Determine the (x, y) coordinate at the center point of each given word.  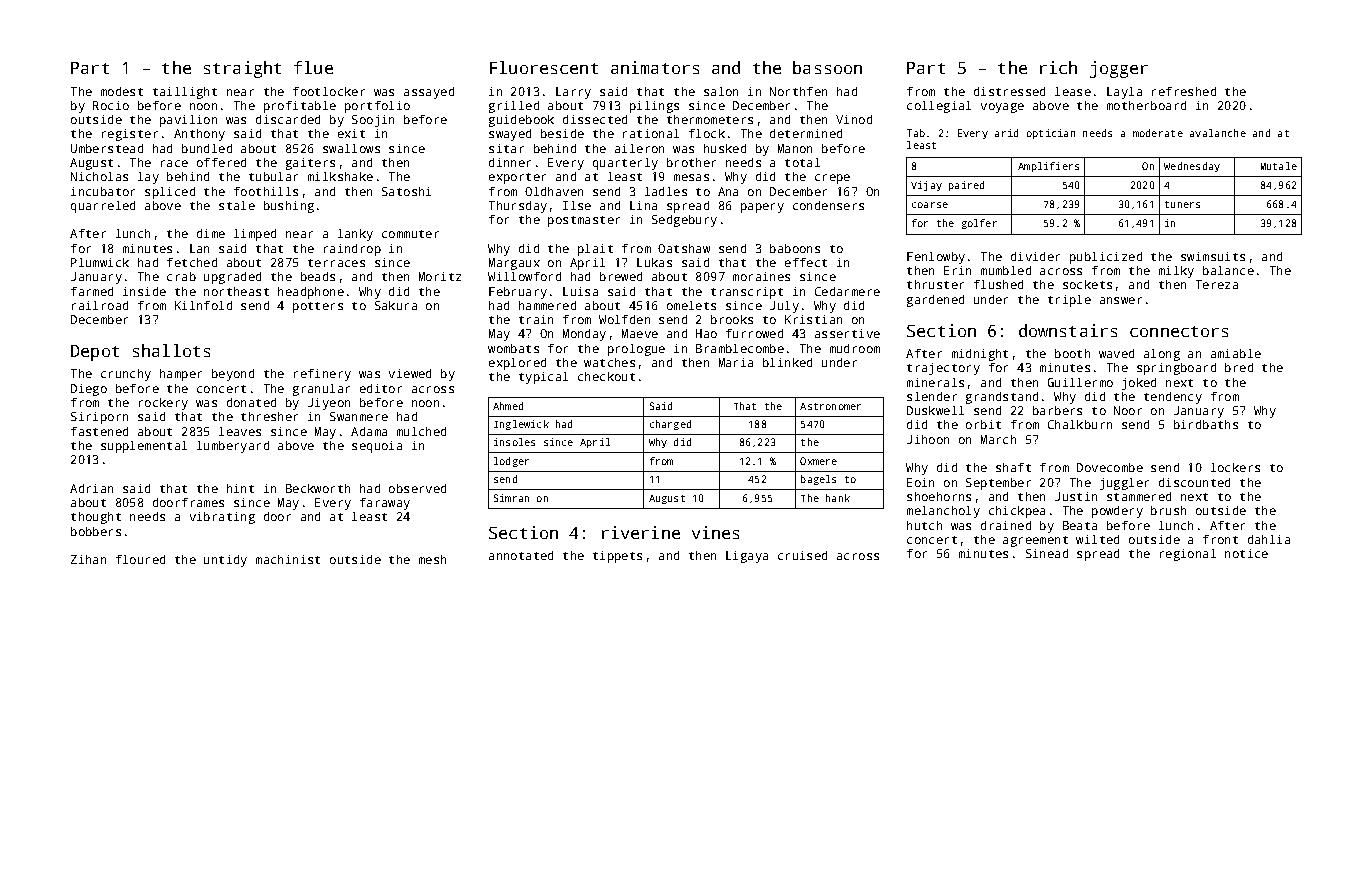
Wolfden (624, 319)
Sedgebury (684, 221)
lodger (511, 462)
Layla (1124, 93)
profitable (300, 107)
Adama (369, 431)
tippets (617, 557)
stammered (1139, 496)
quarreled (103, 207)
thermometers (710, 119)
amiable (1236, 353)
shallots (171, 350)
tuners (1182, 204)
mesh (432, 559)
